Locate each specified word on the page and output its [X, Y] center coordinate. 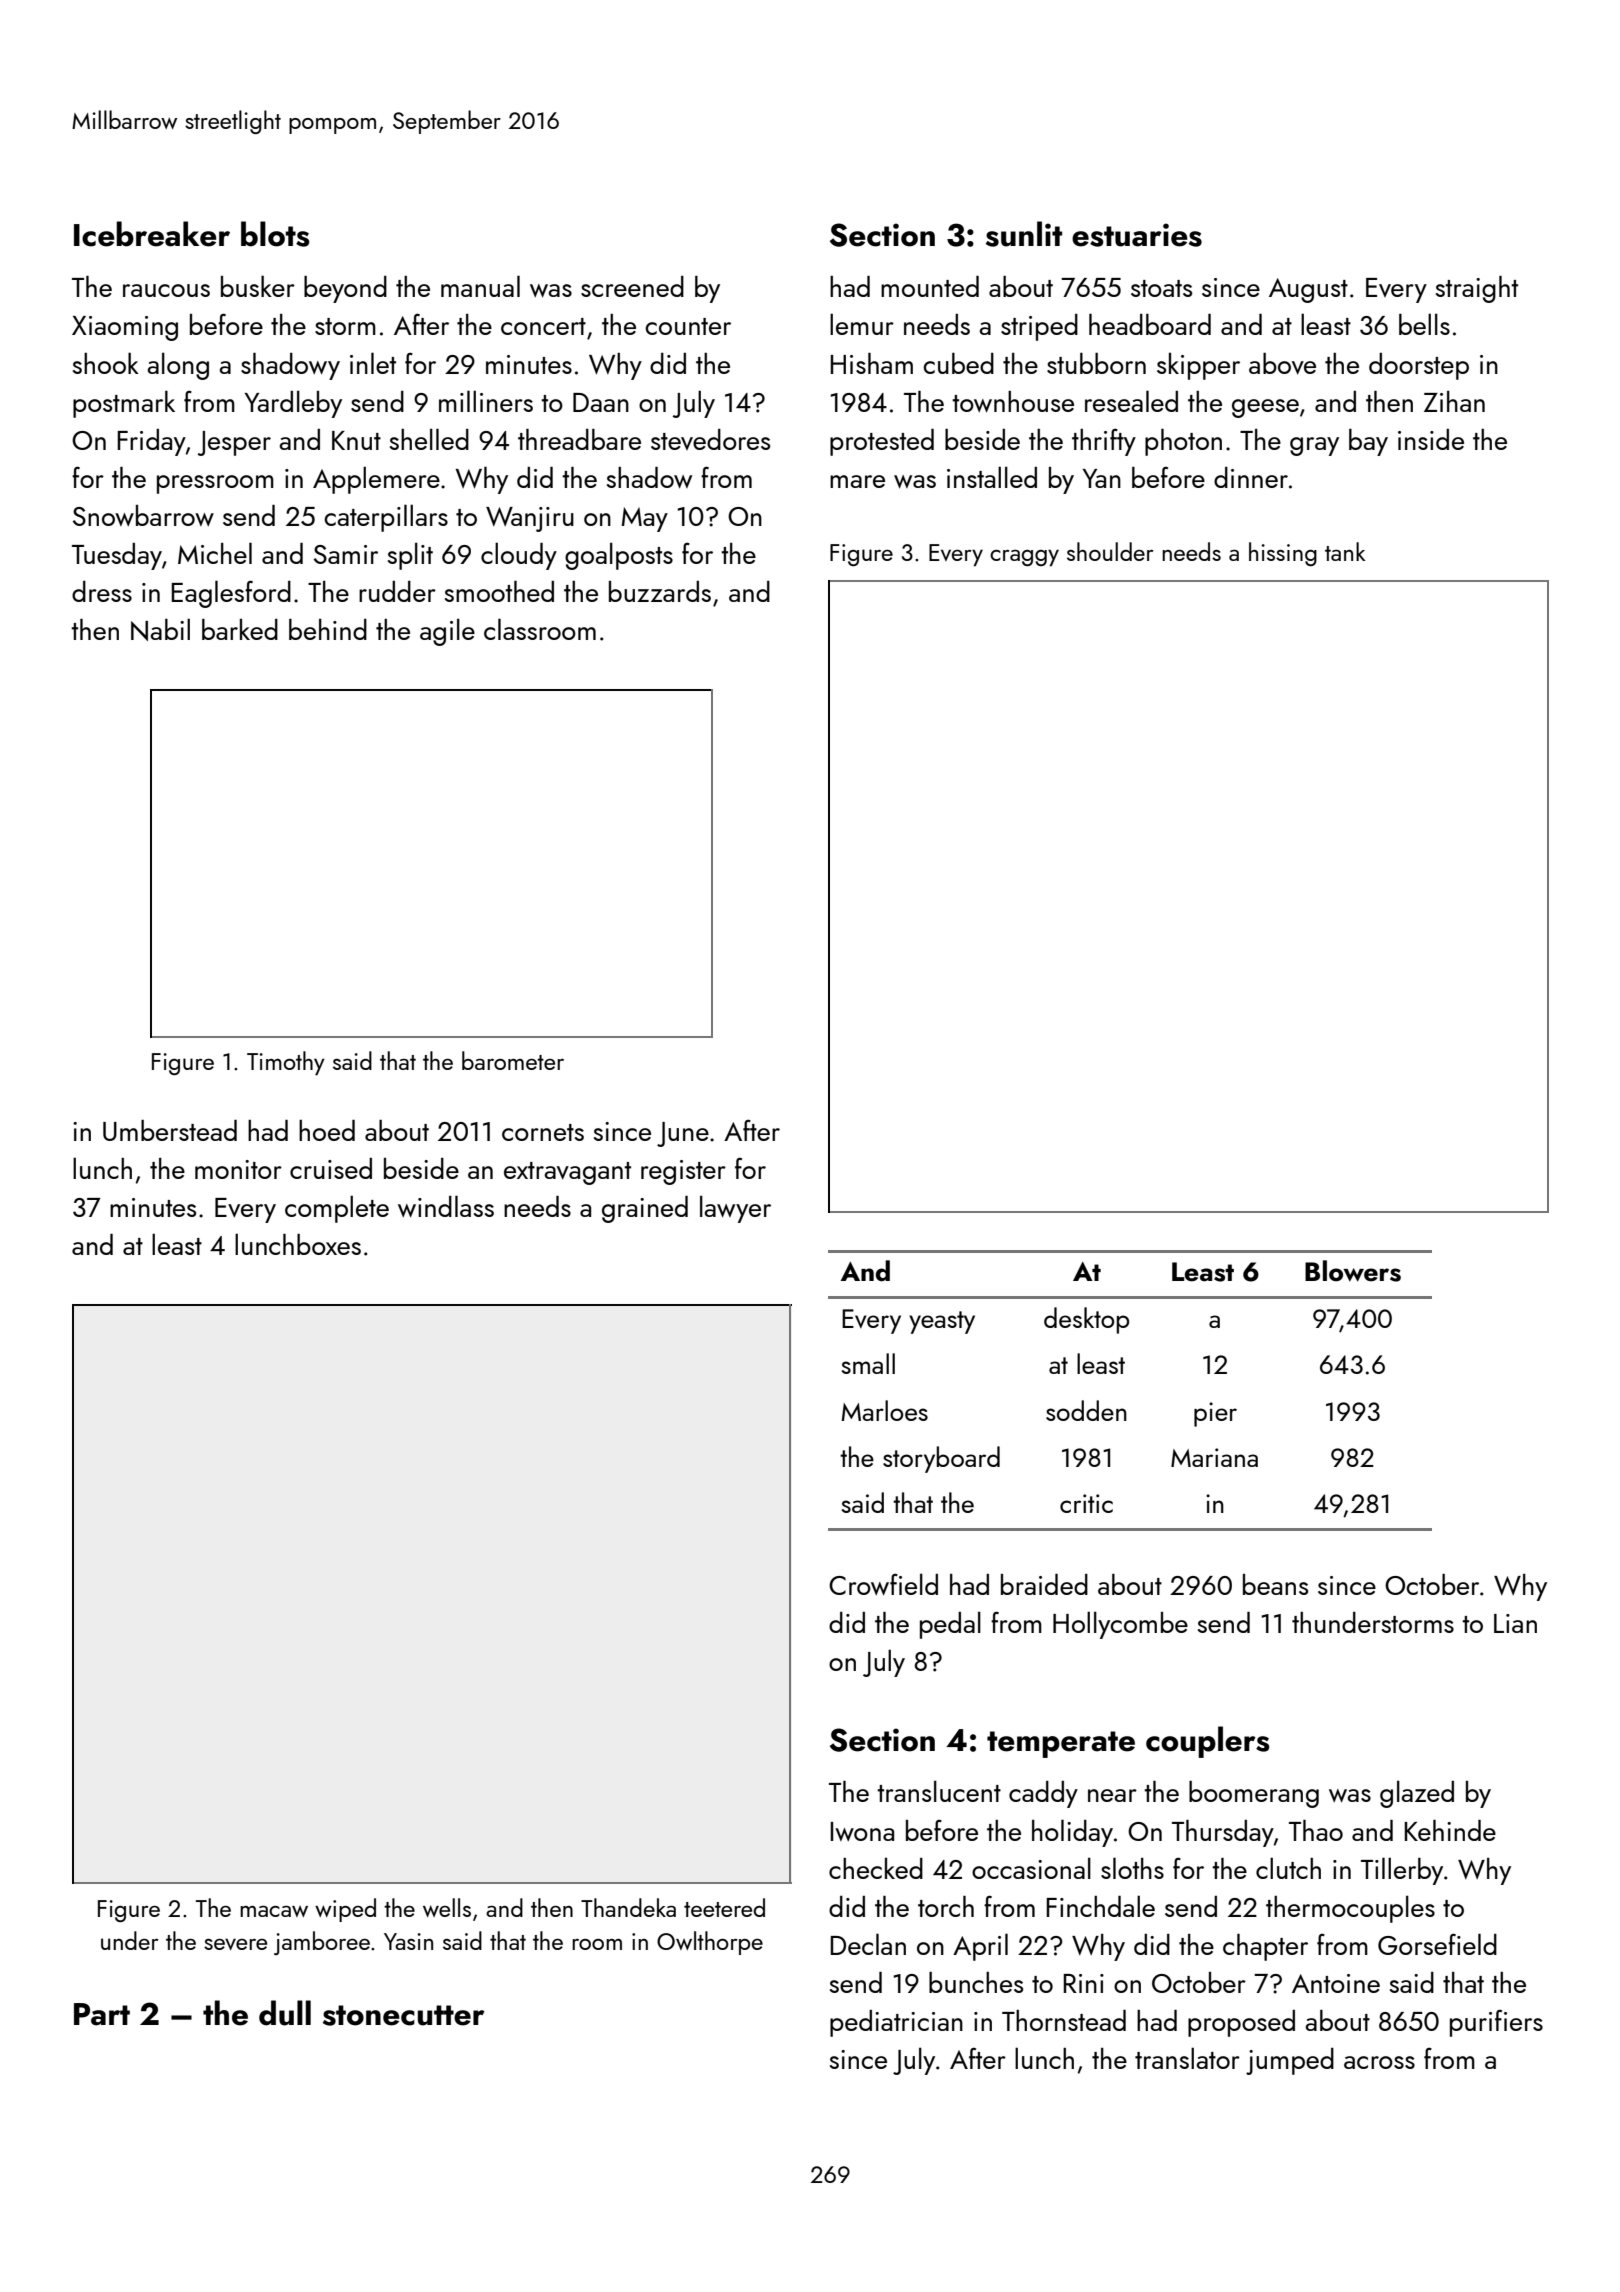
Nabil [160, 629]
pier [1215, 1414]
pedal [950, 1625]
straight [1477, 289]
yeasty [942, 1322]
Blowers [1353, 1271]
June [683, 1134]
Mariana [1214, 1457]
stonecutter [404, 2015]
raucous [166, 290]
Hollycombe [1120, 1625]
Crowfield [883, 1584]
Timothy [286, 1063]
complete [337, 1209]
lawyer [735, 1209]
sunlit [1024, 234]
